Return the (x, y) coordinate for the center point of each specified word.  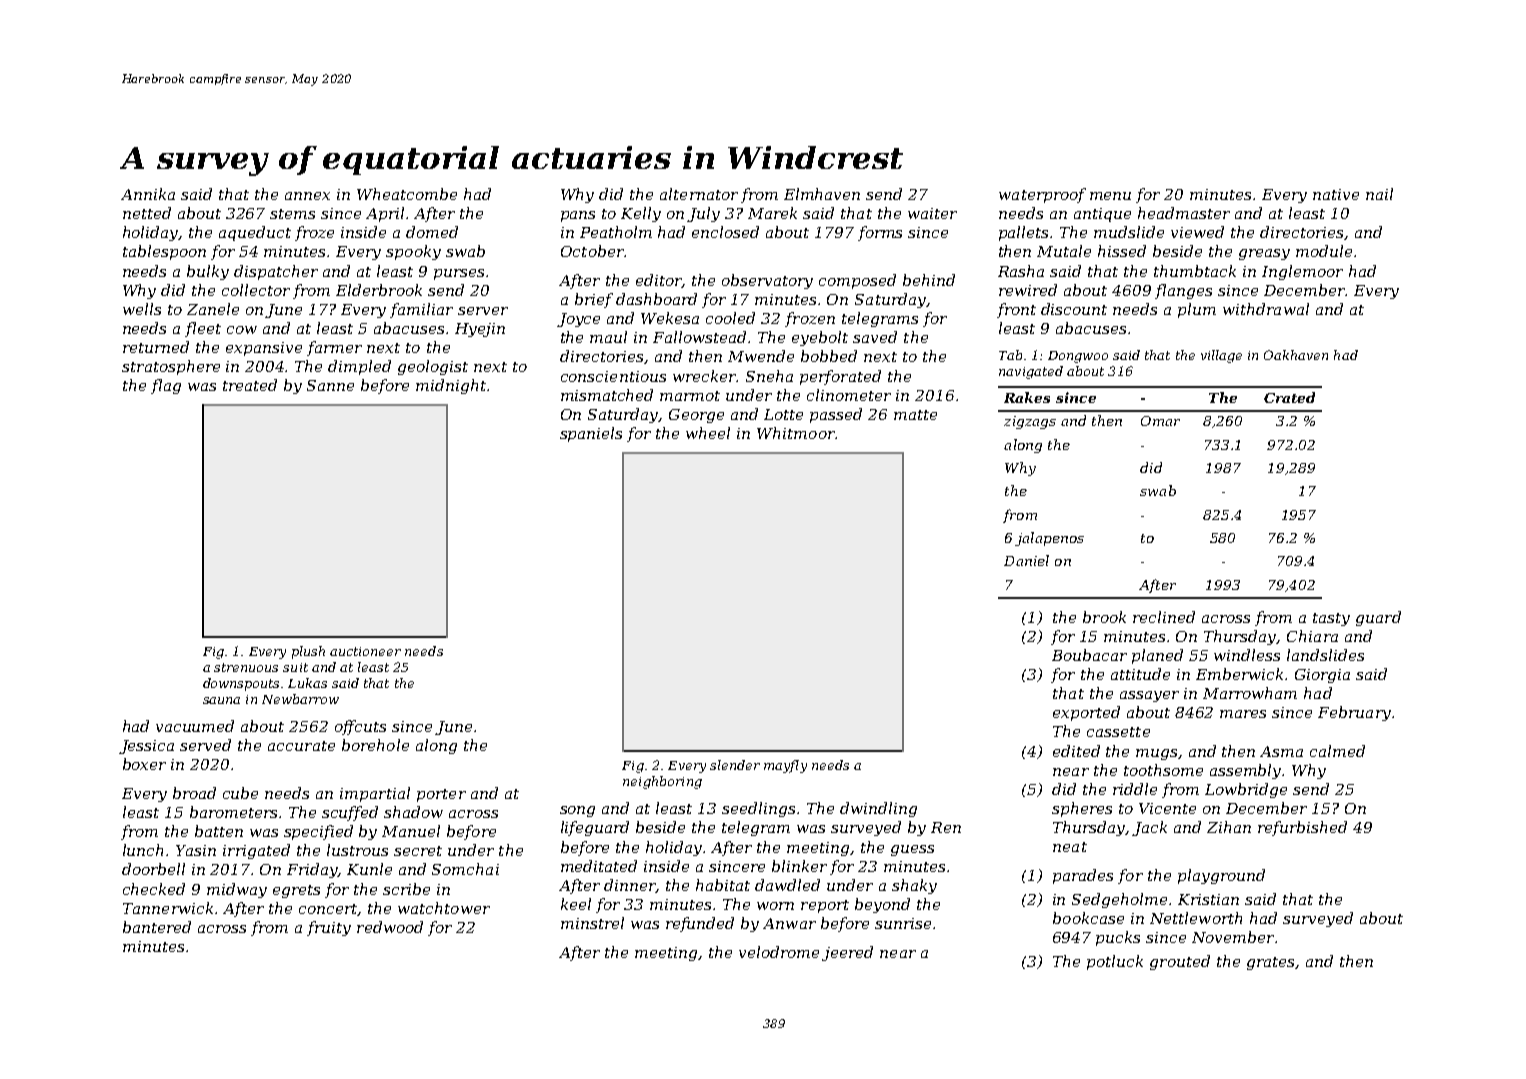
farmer (334, 348)
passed (836, 415)
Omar (1160, 421)
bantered (157, 927)
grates (1271, 963)
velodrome (779, 952)
